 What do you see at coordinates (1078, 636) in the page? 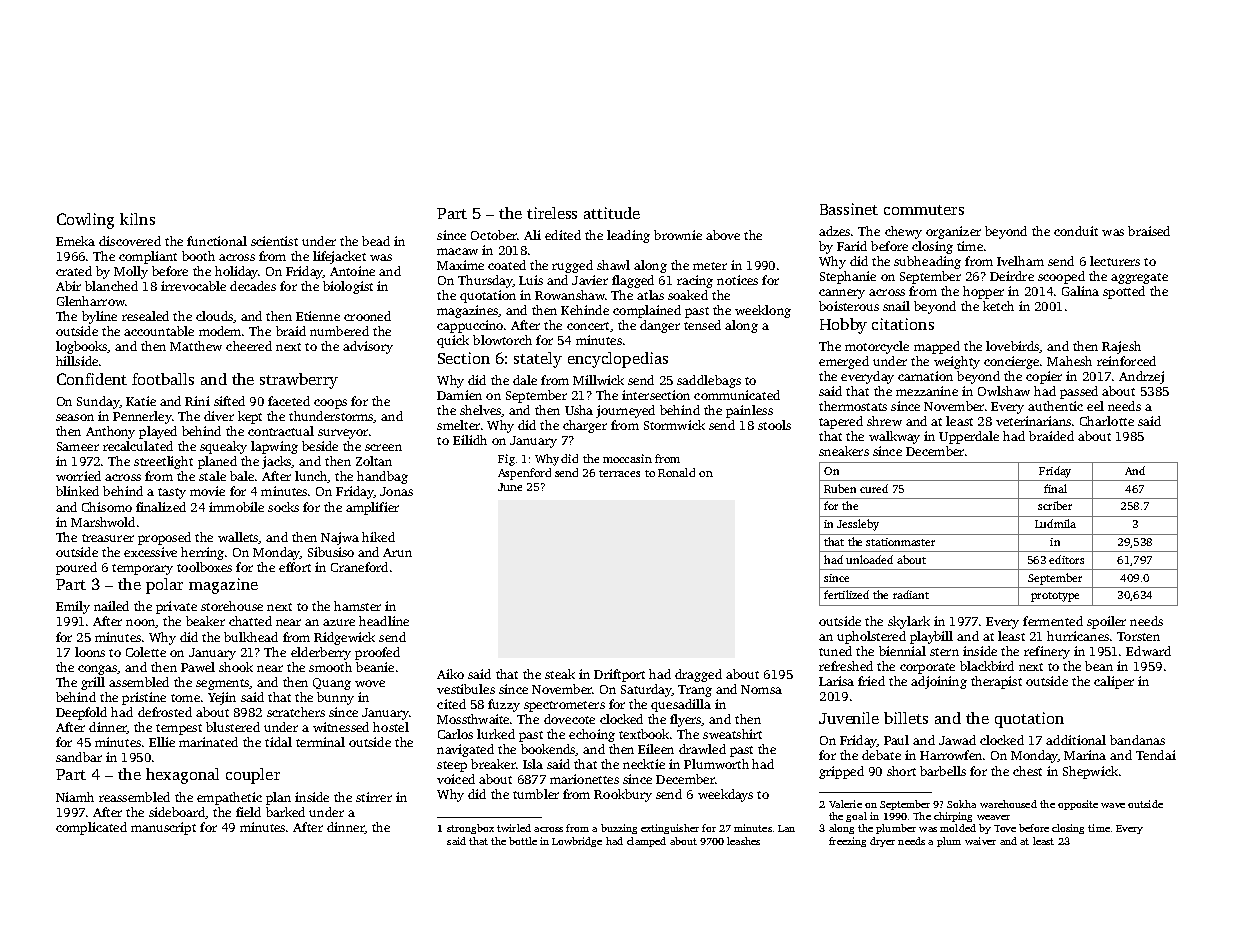
I see `hurricanes` at bounding box center [1078, 636].
